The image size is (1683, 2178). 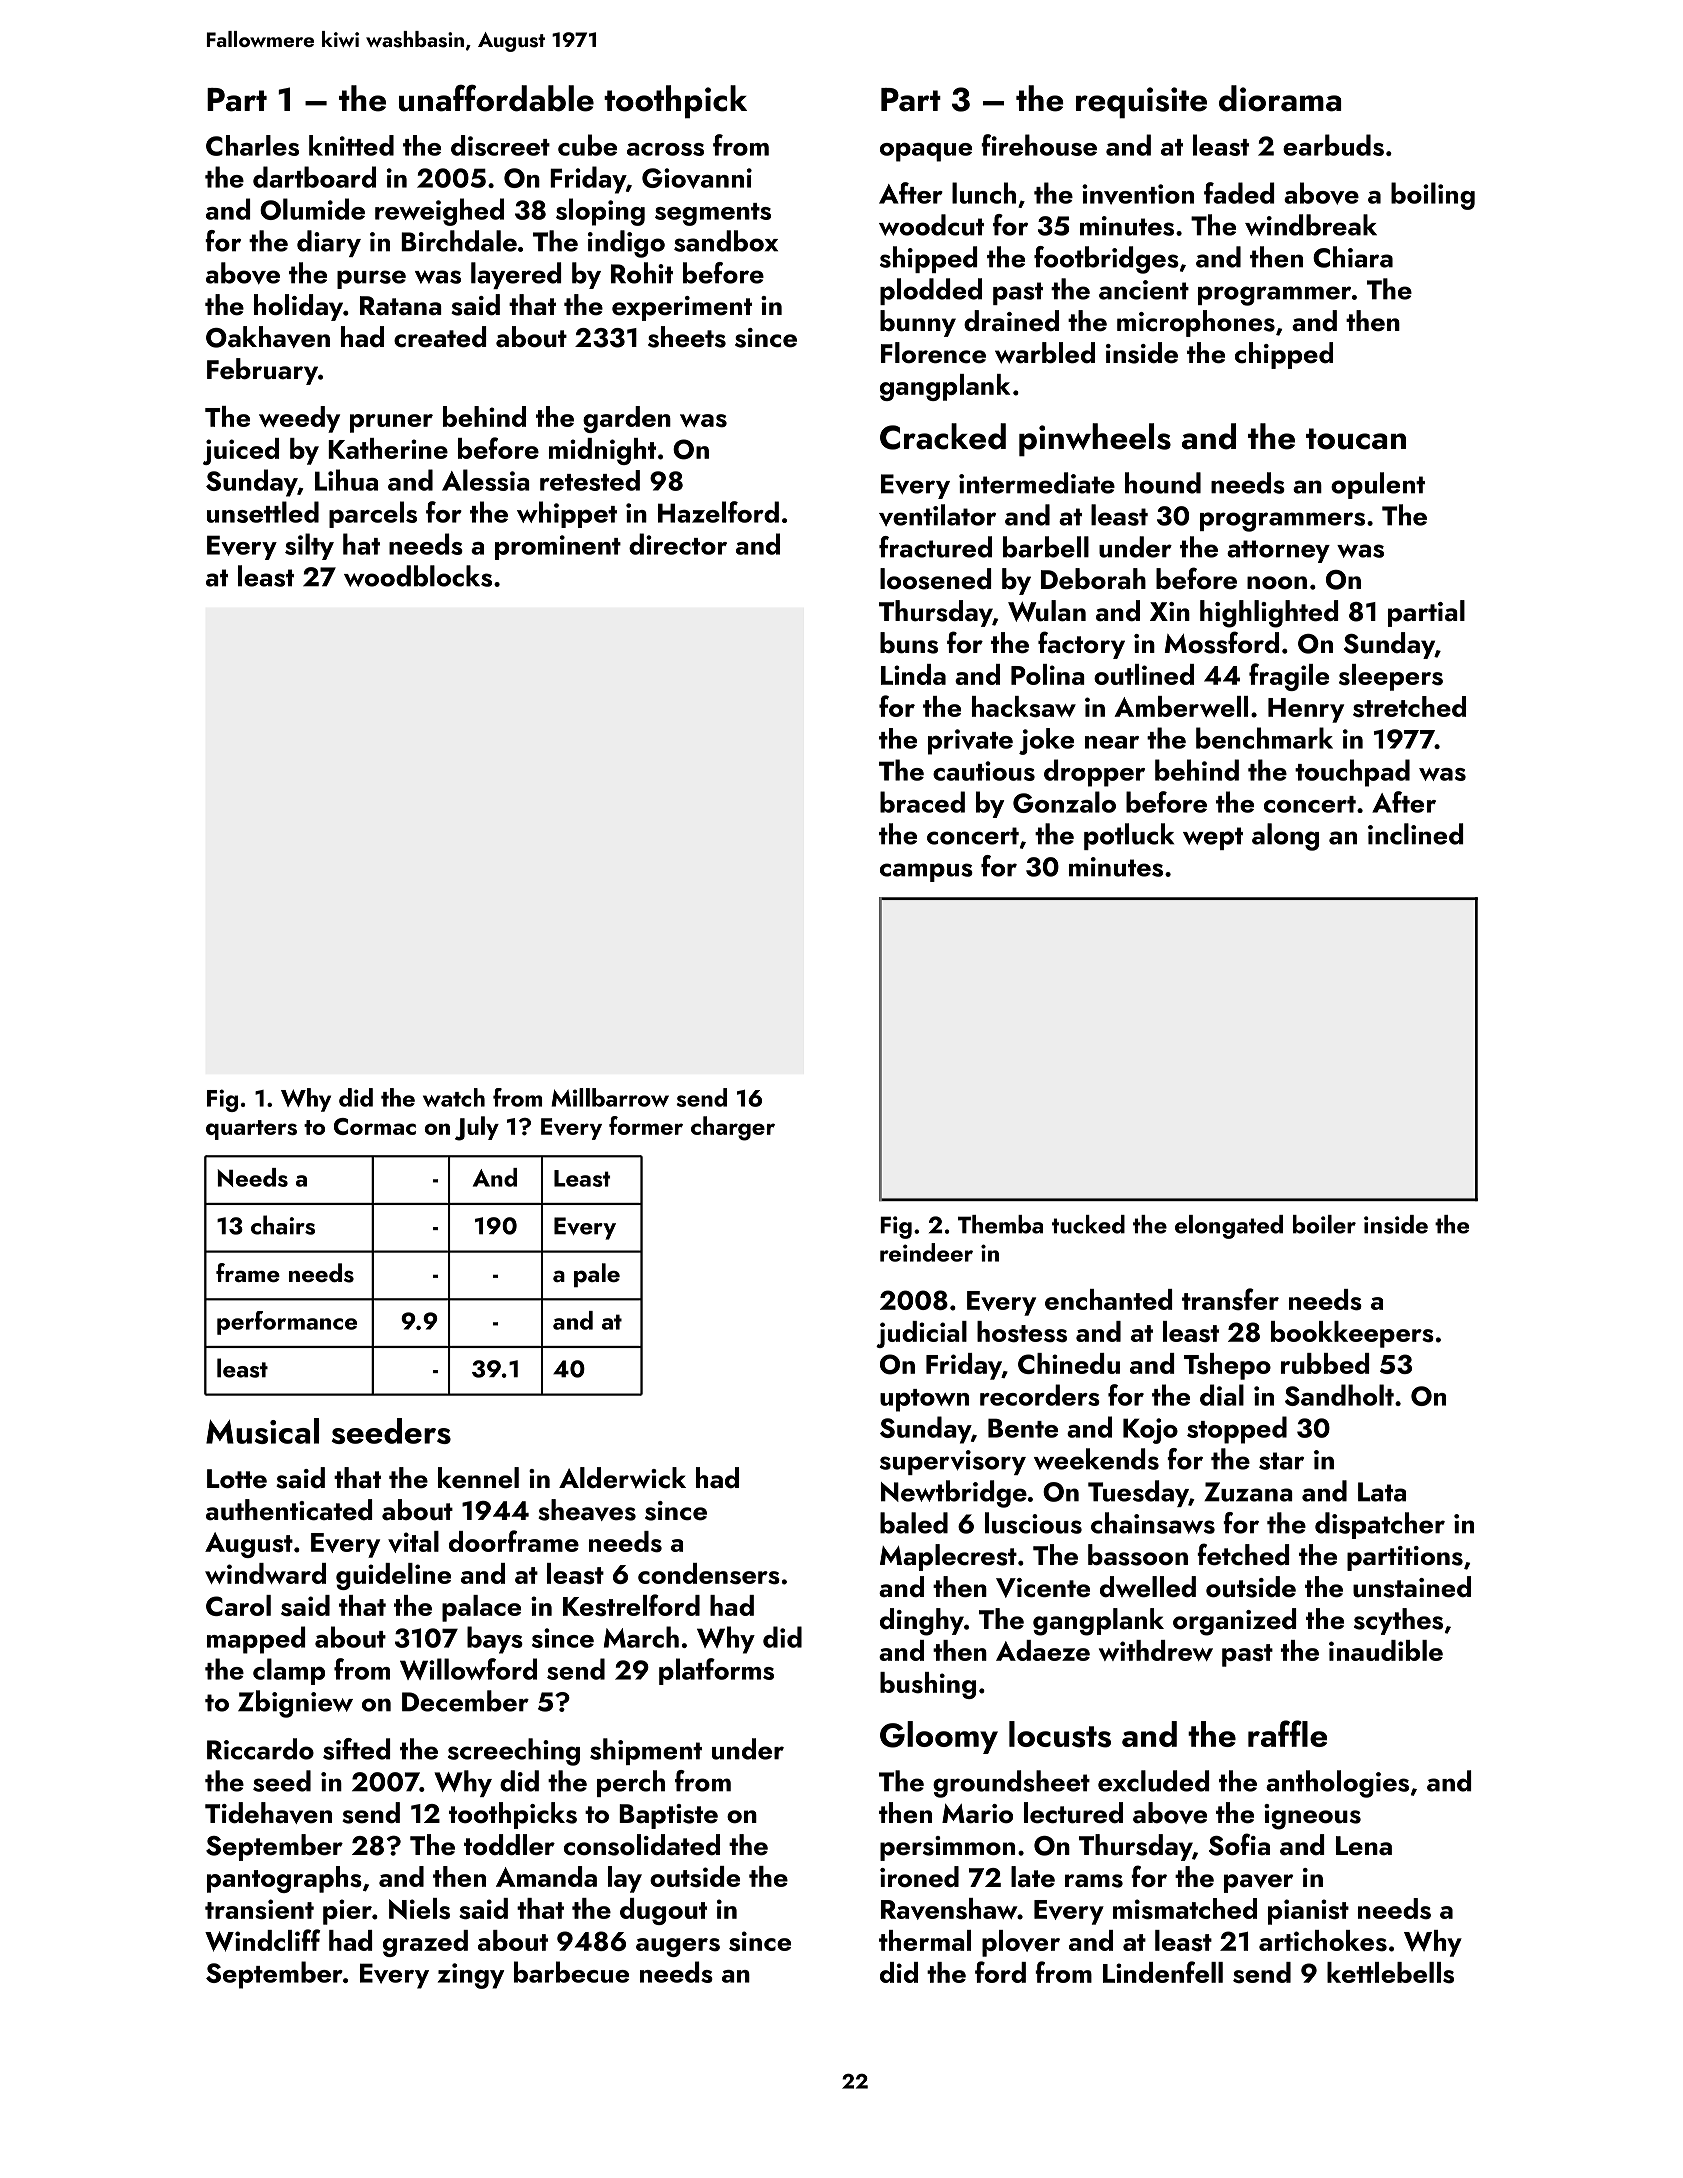 What do you see at coordinates (678, 1947) in the screenshot?
I see `augers` at bounding box center [678, 1947].
